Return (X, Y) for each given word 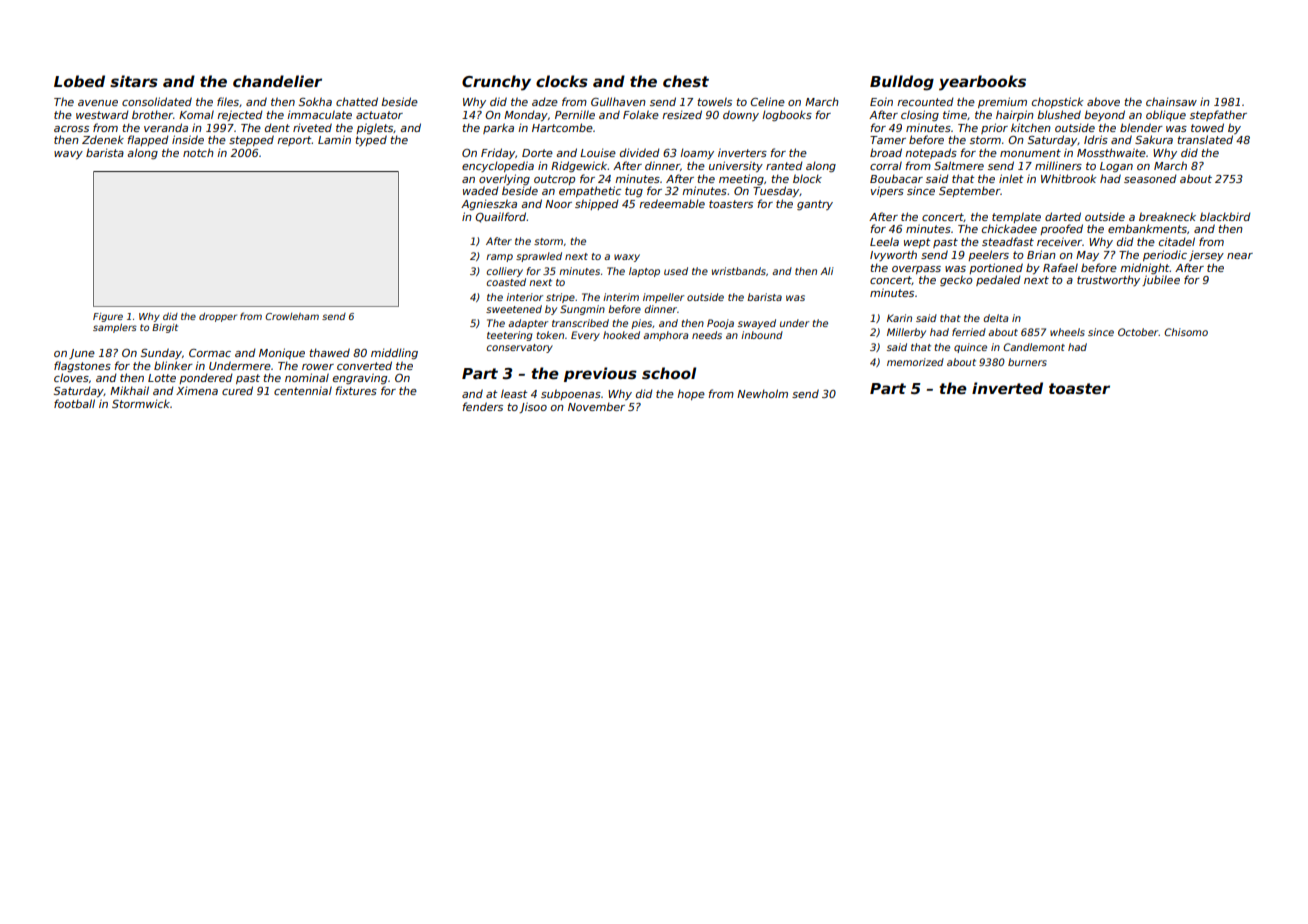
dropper (218, 317)
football (74, 403)
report (294, 141)
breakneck (1167, 216)
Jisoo (533, 407)
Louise (598, 152)
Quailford (500, 217)
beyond (1104, 115)
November (596, 406)
